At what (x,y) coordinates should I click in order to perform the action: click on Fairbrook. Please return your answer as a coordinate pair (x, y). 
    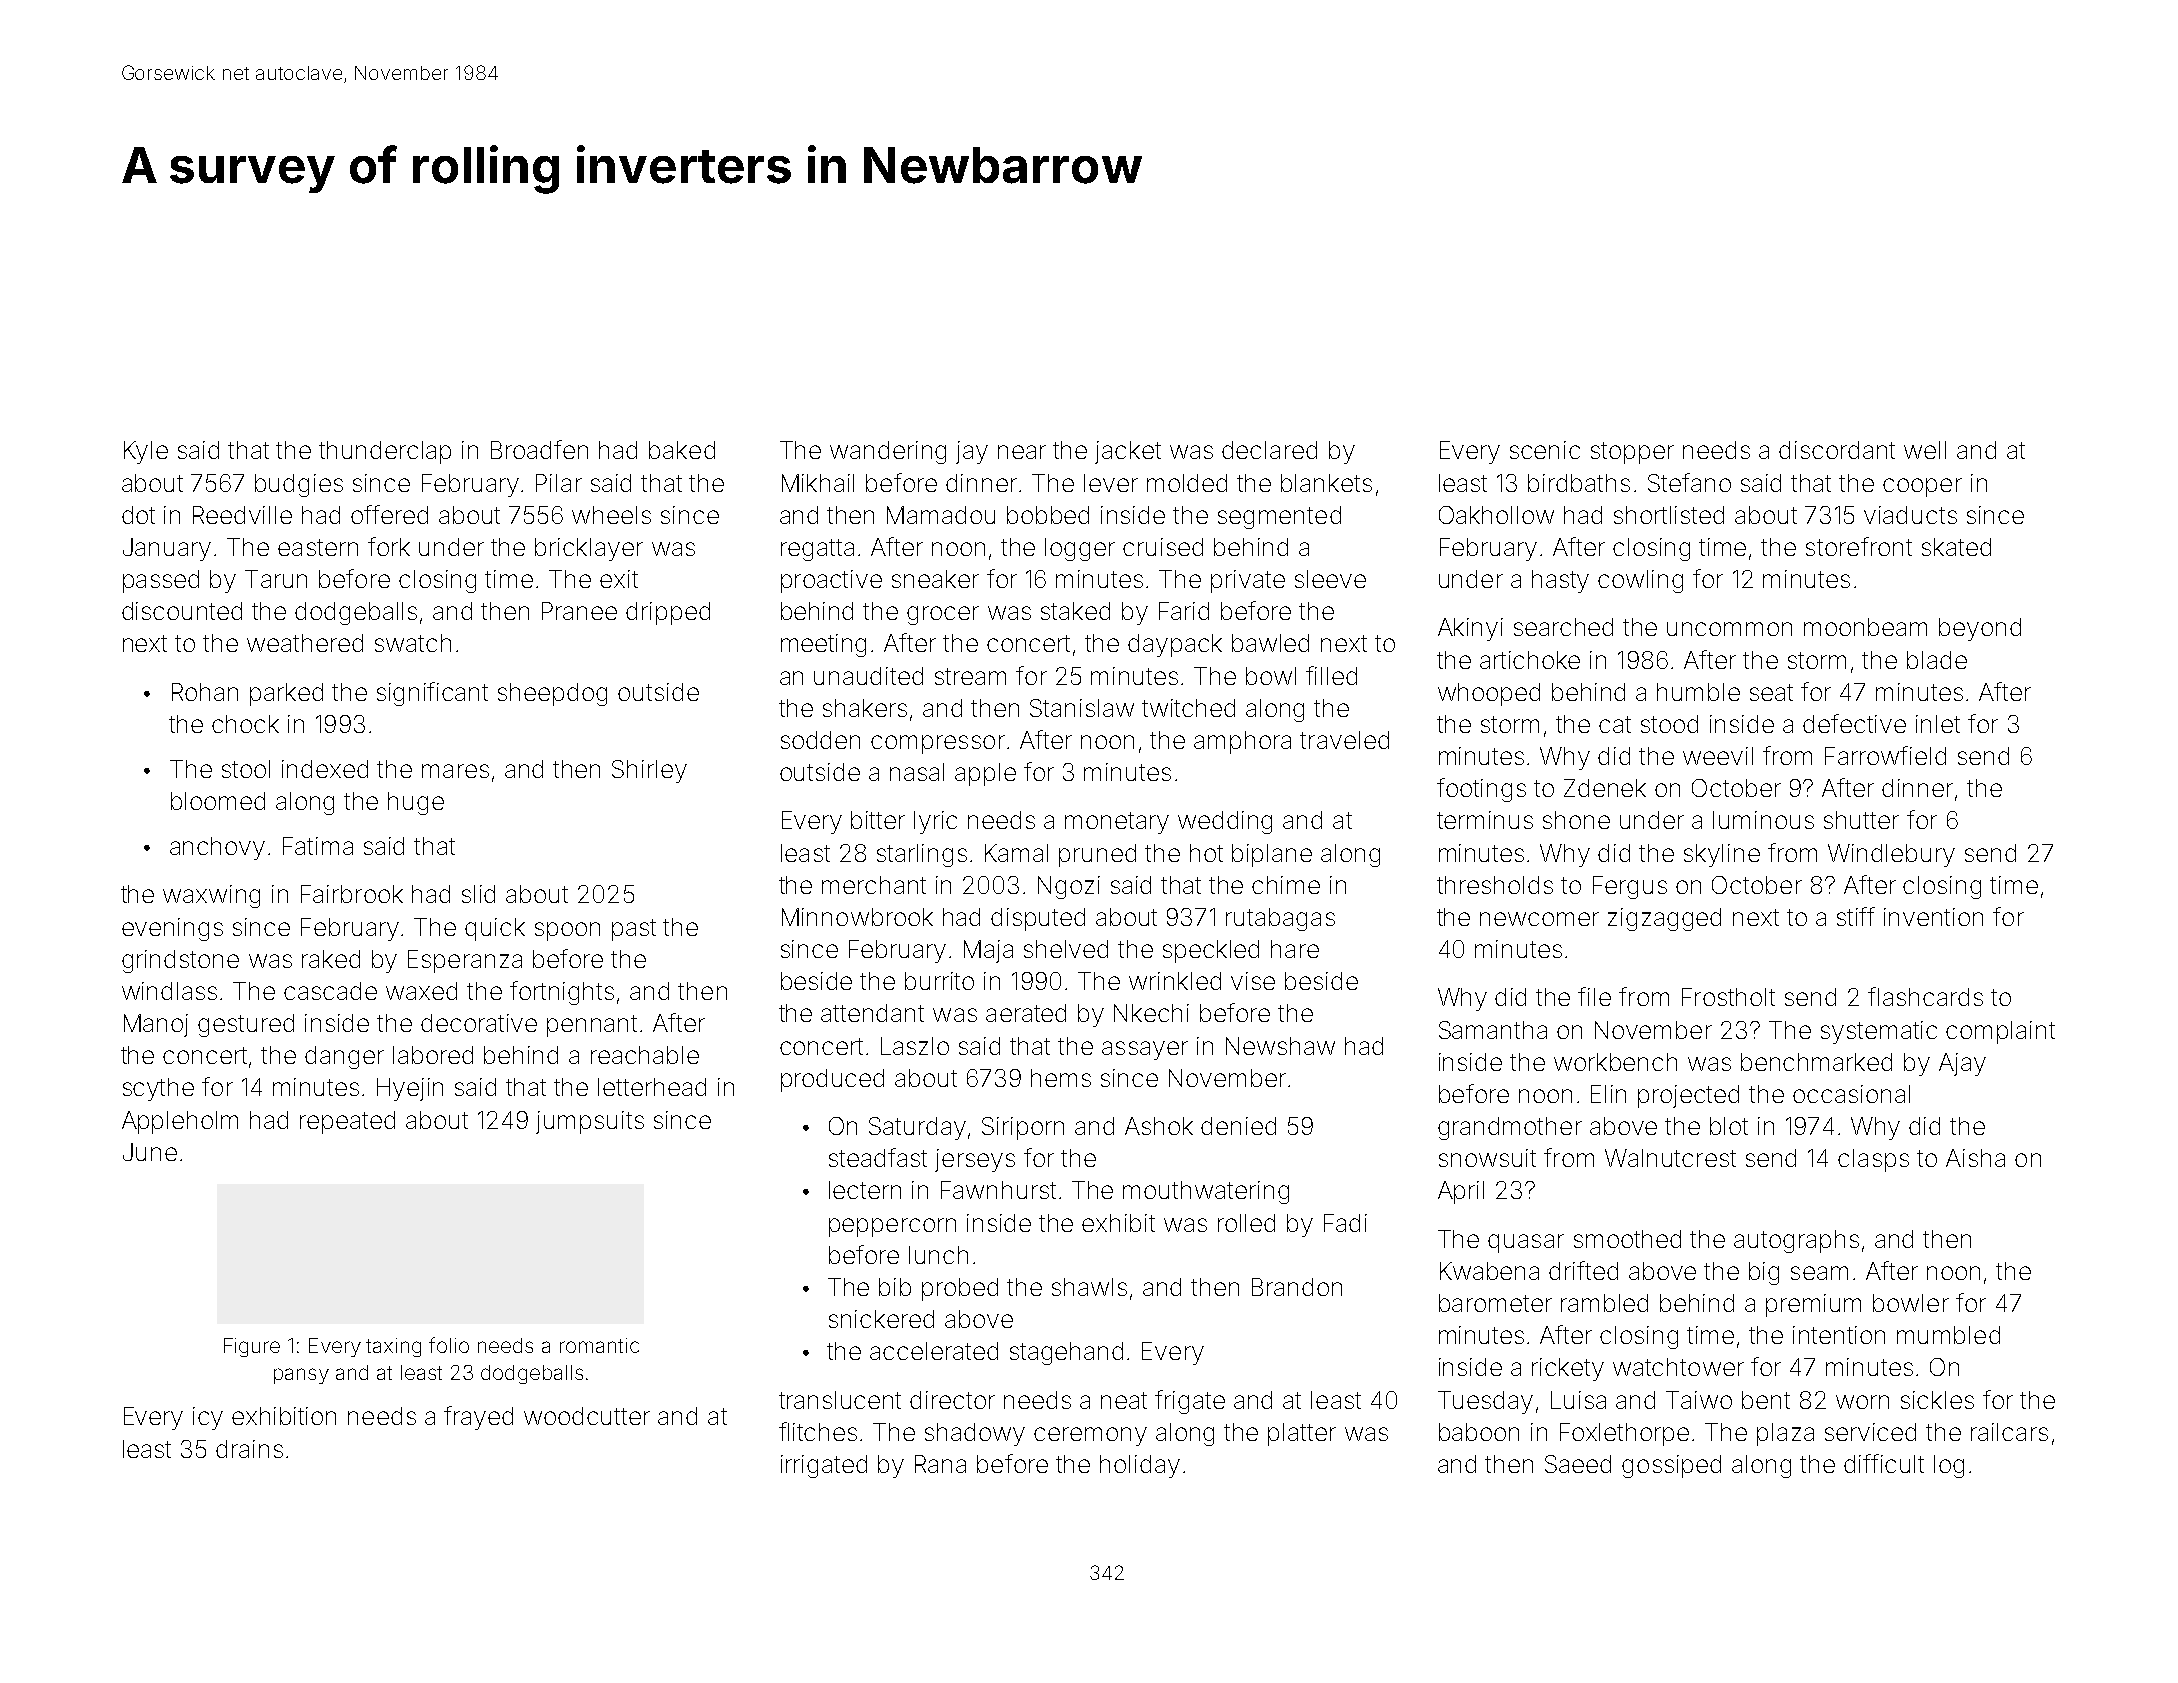
    Looking at the image, I should click on (352, 894).
